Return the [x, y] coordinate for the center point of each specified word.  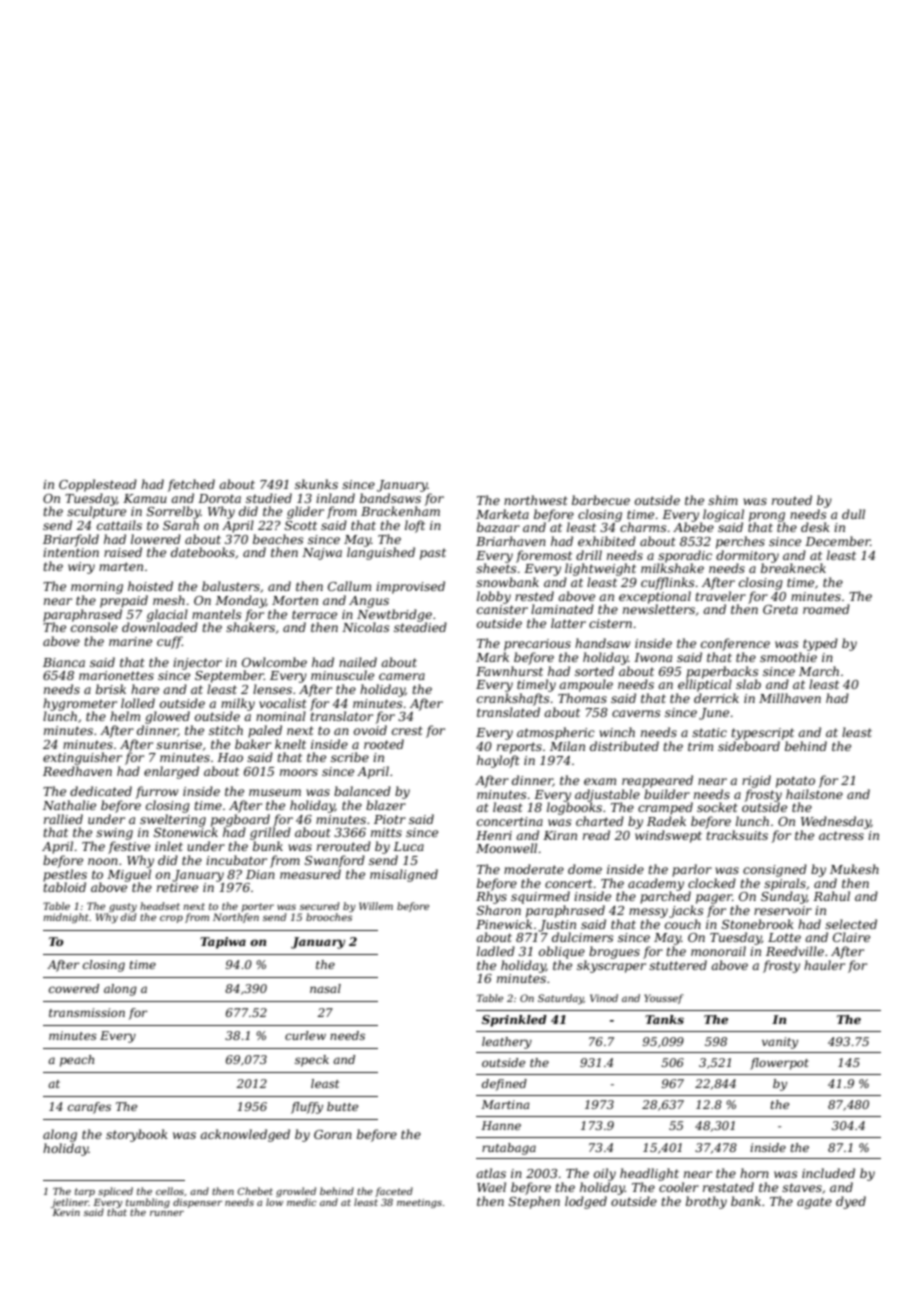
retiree [177, 887]
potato [795, 782]
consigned [775, 870]
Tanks [664, 1019]
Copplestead [98, 485]
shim [723, 500]
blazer [386, 805]
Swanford [335, 861]
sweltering [173, 820]
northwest [536, 500]
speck [312, 1061]
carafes [89, 1108]
